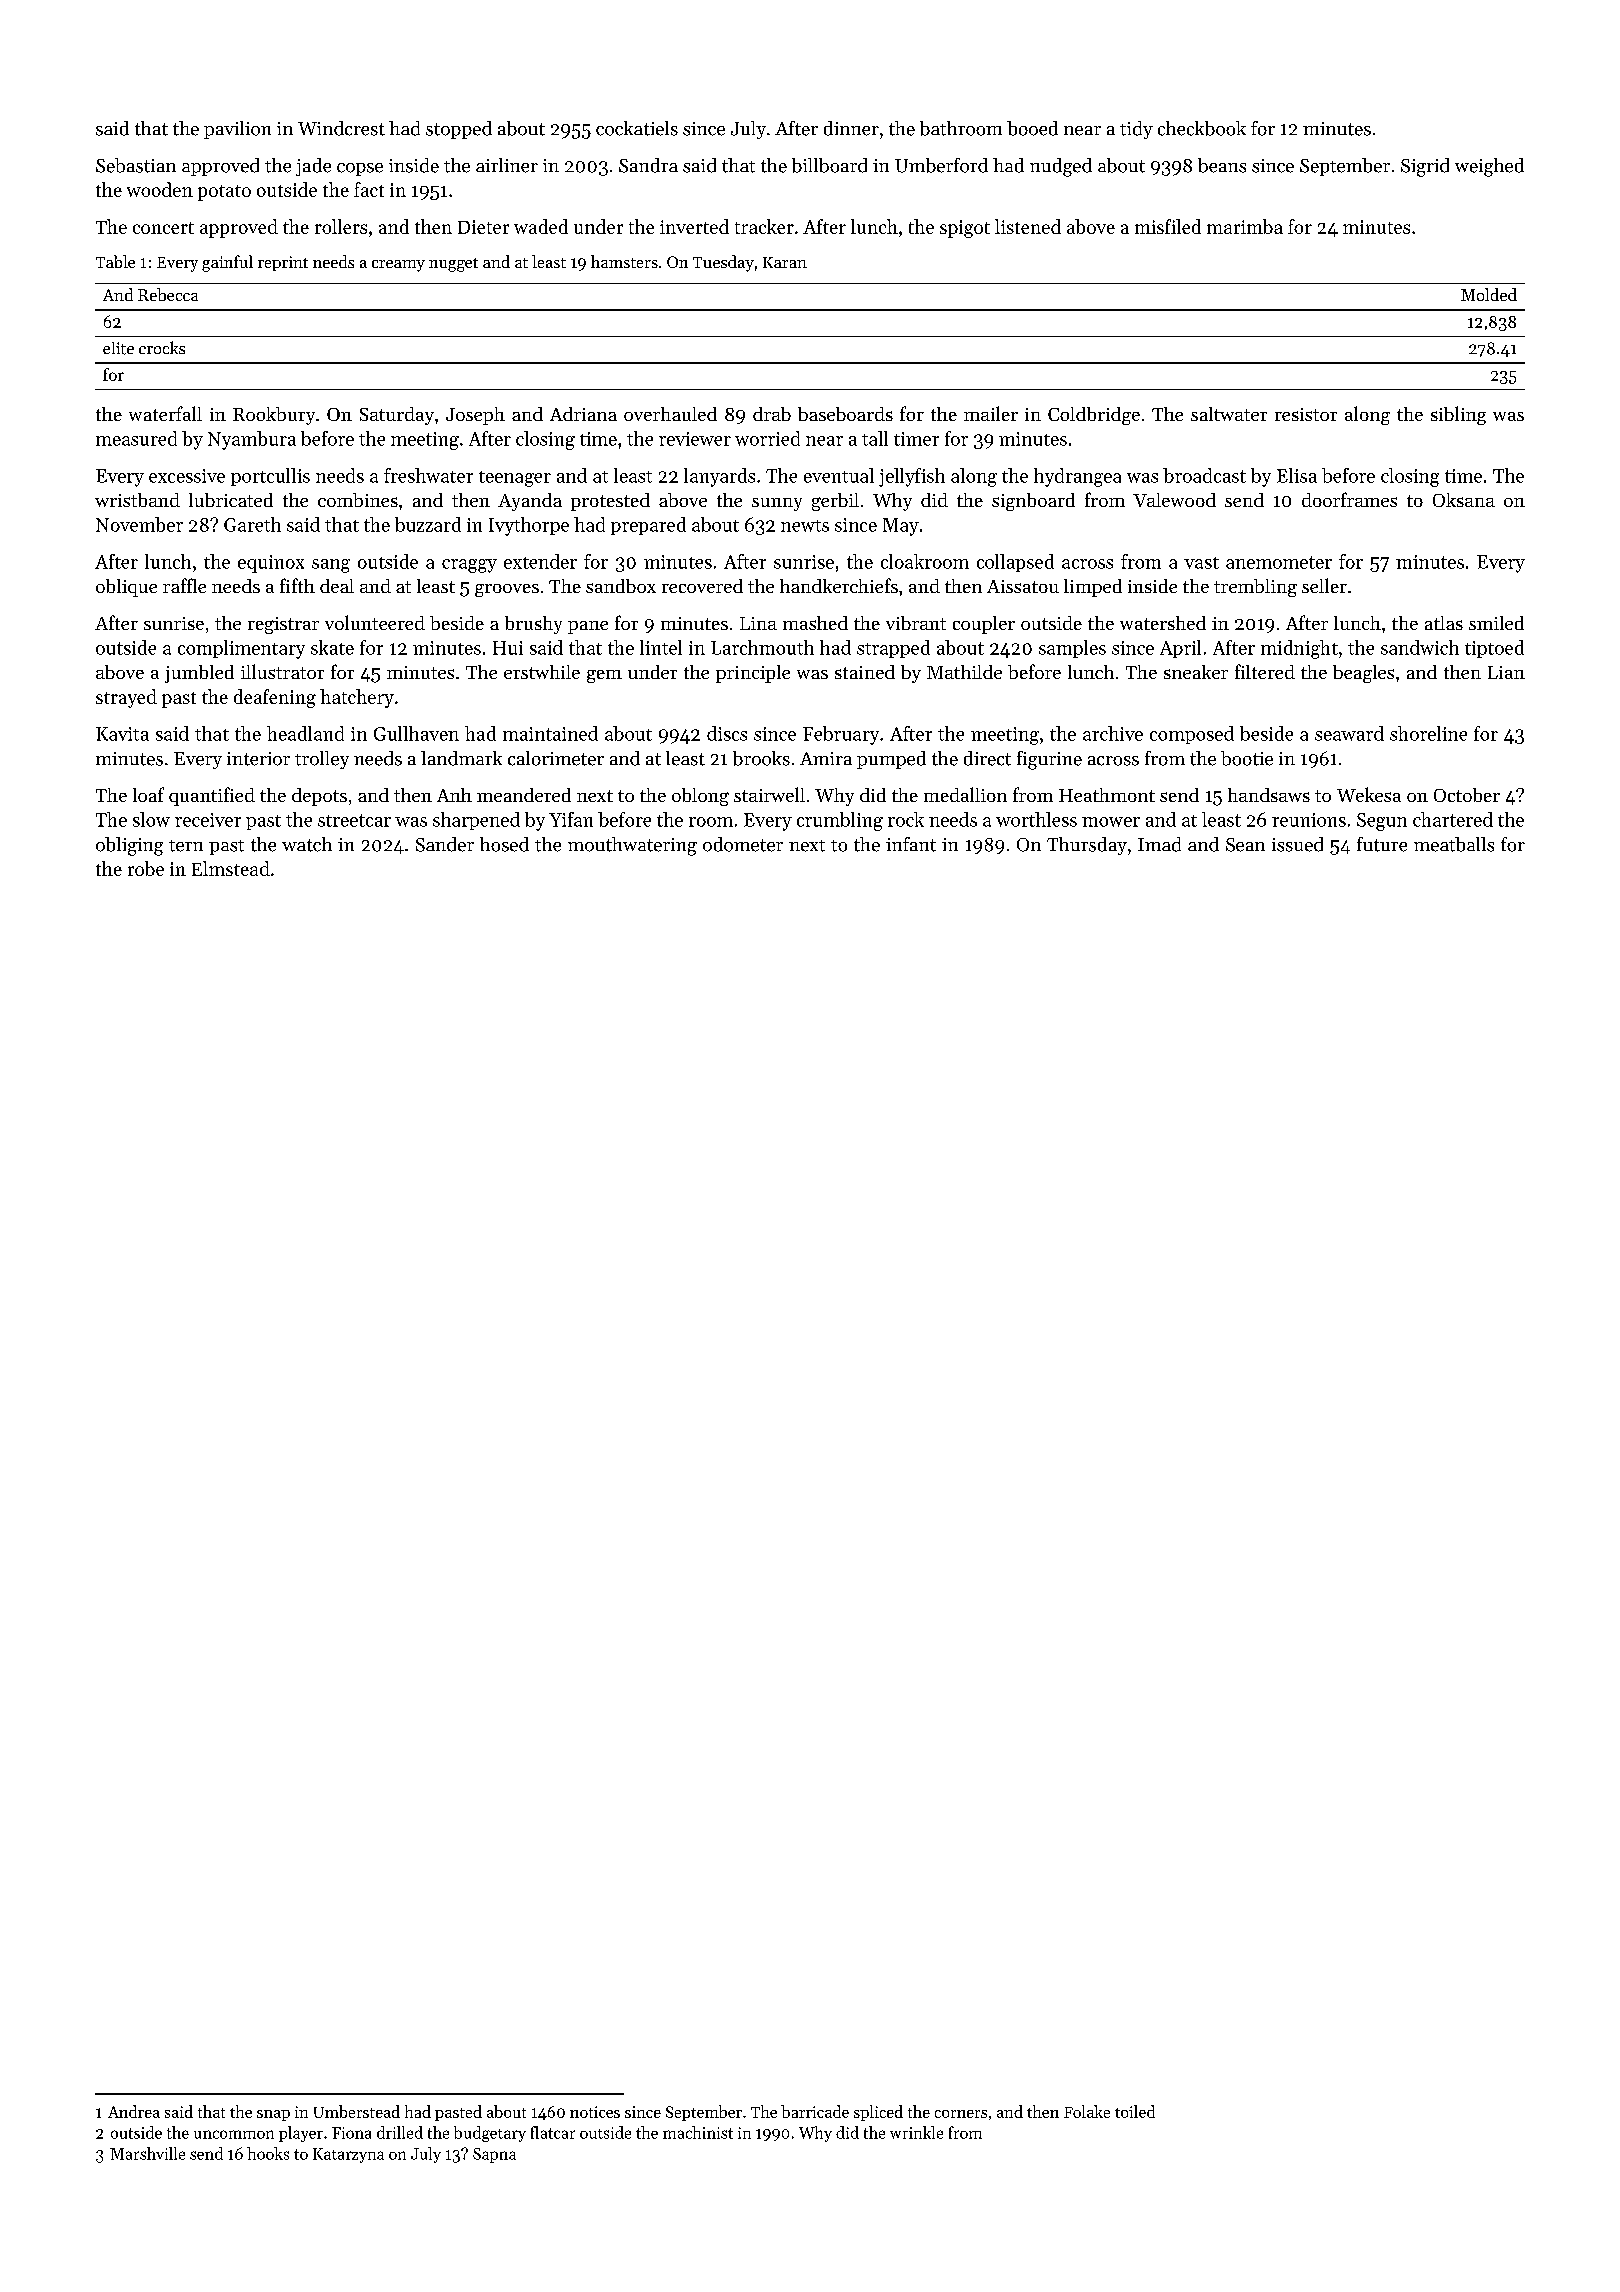  Describe the element at coordinates (723, 263) in the screenshot. I see `Tuesday` at that location.
